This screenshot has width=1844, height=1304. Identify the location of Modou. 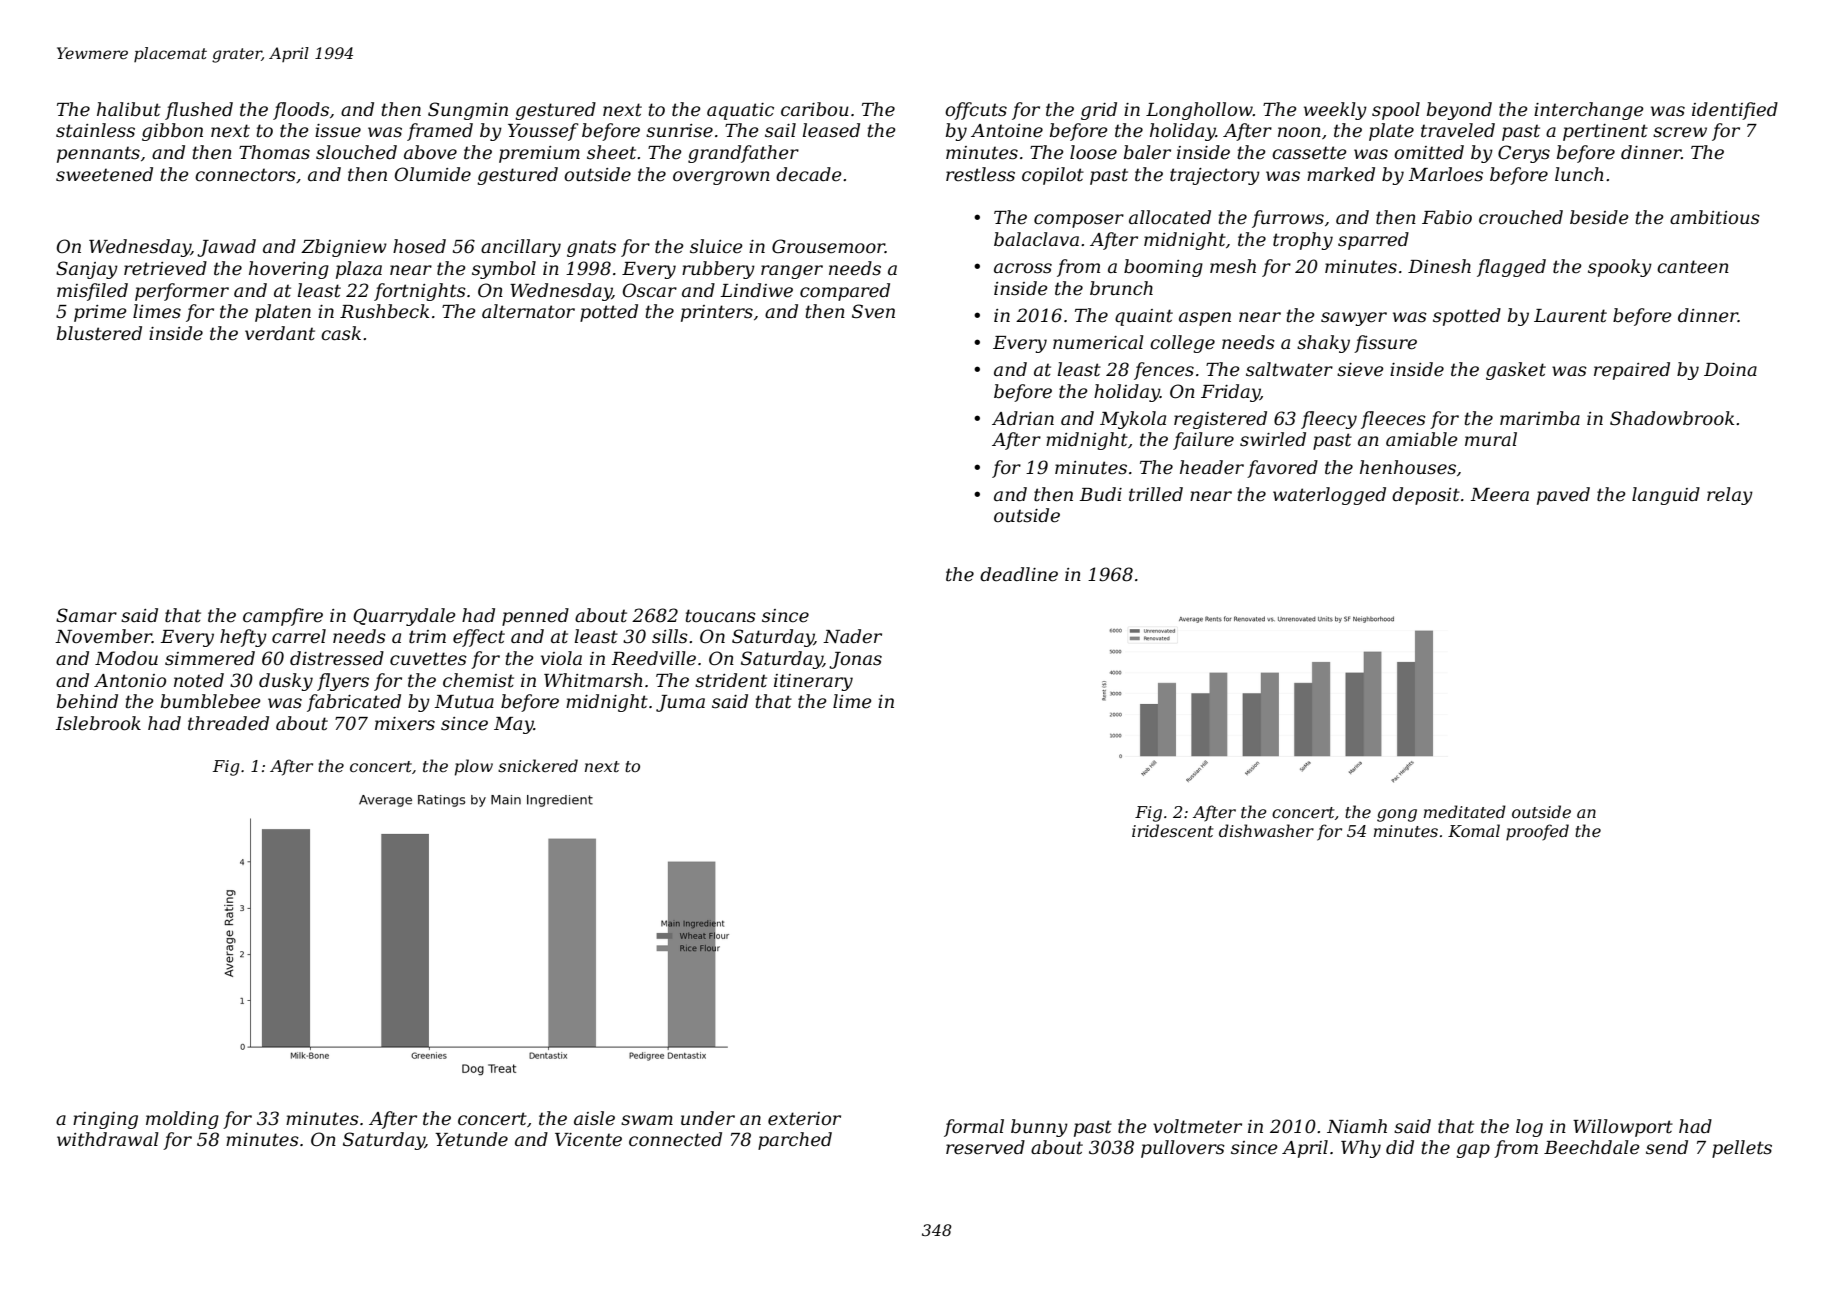
(126, 658).
